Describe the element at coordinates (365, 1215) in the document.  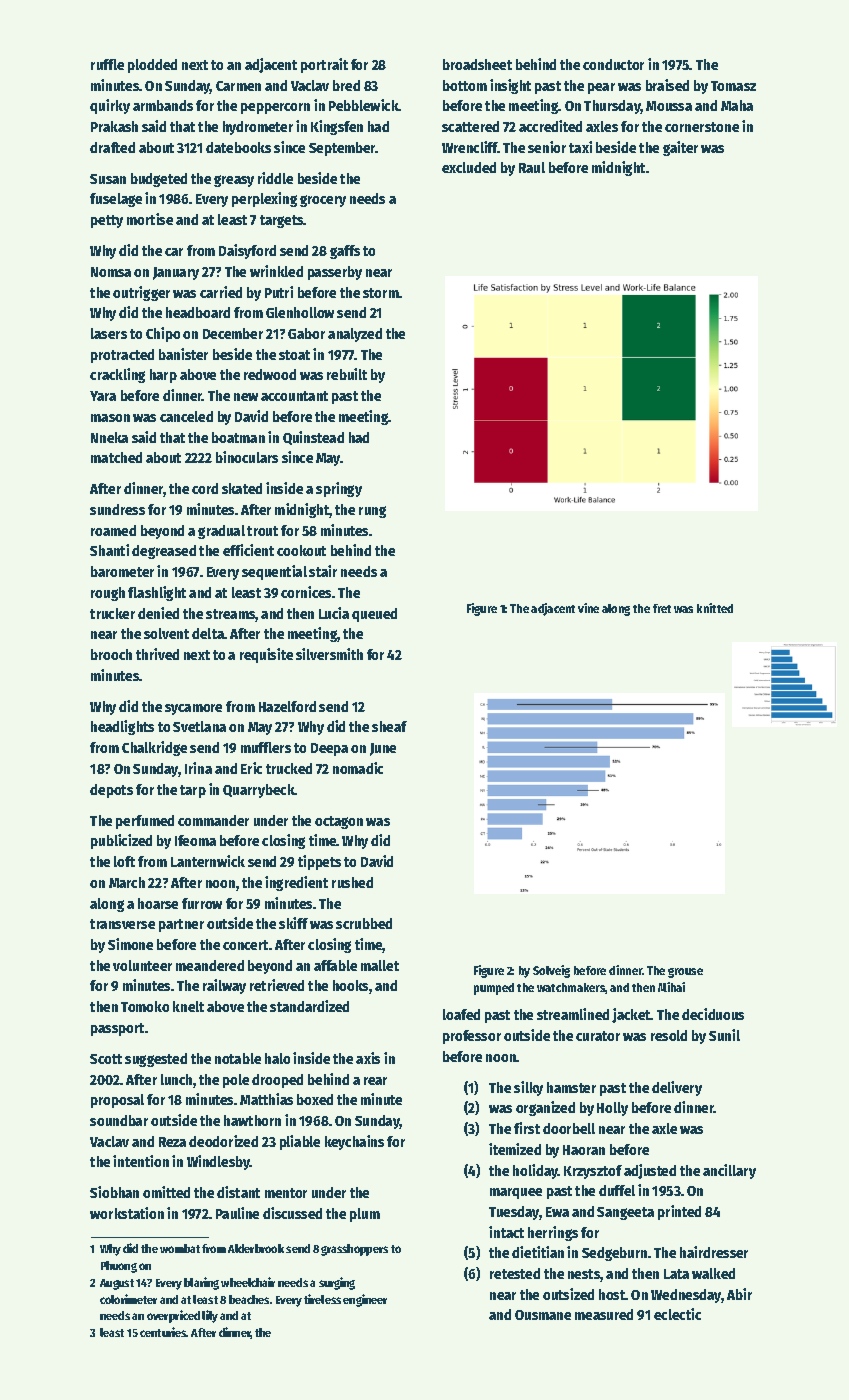
I see `plum` at that location.
